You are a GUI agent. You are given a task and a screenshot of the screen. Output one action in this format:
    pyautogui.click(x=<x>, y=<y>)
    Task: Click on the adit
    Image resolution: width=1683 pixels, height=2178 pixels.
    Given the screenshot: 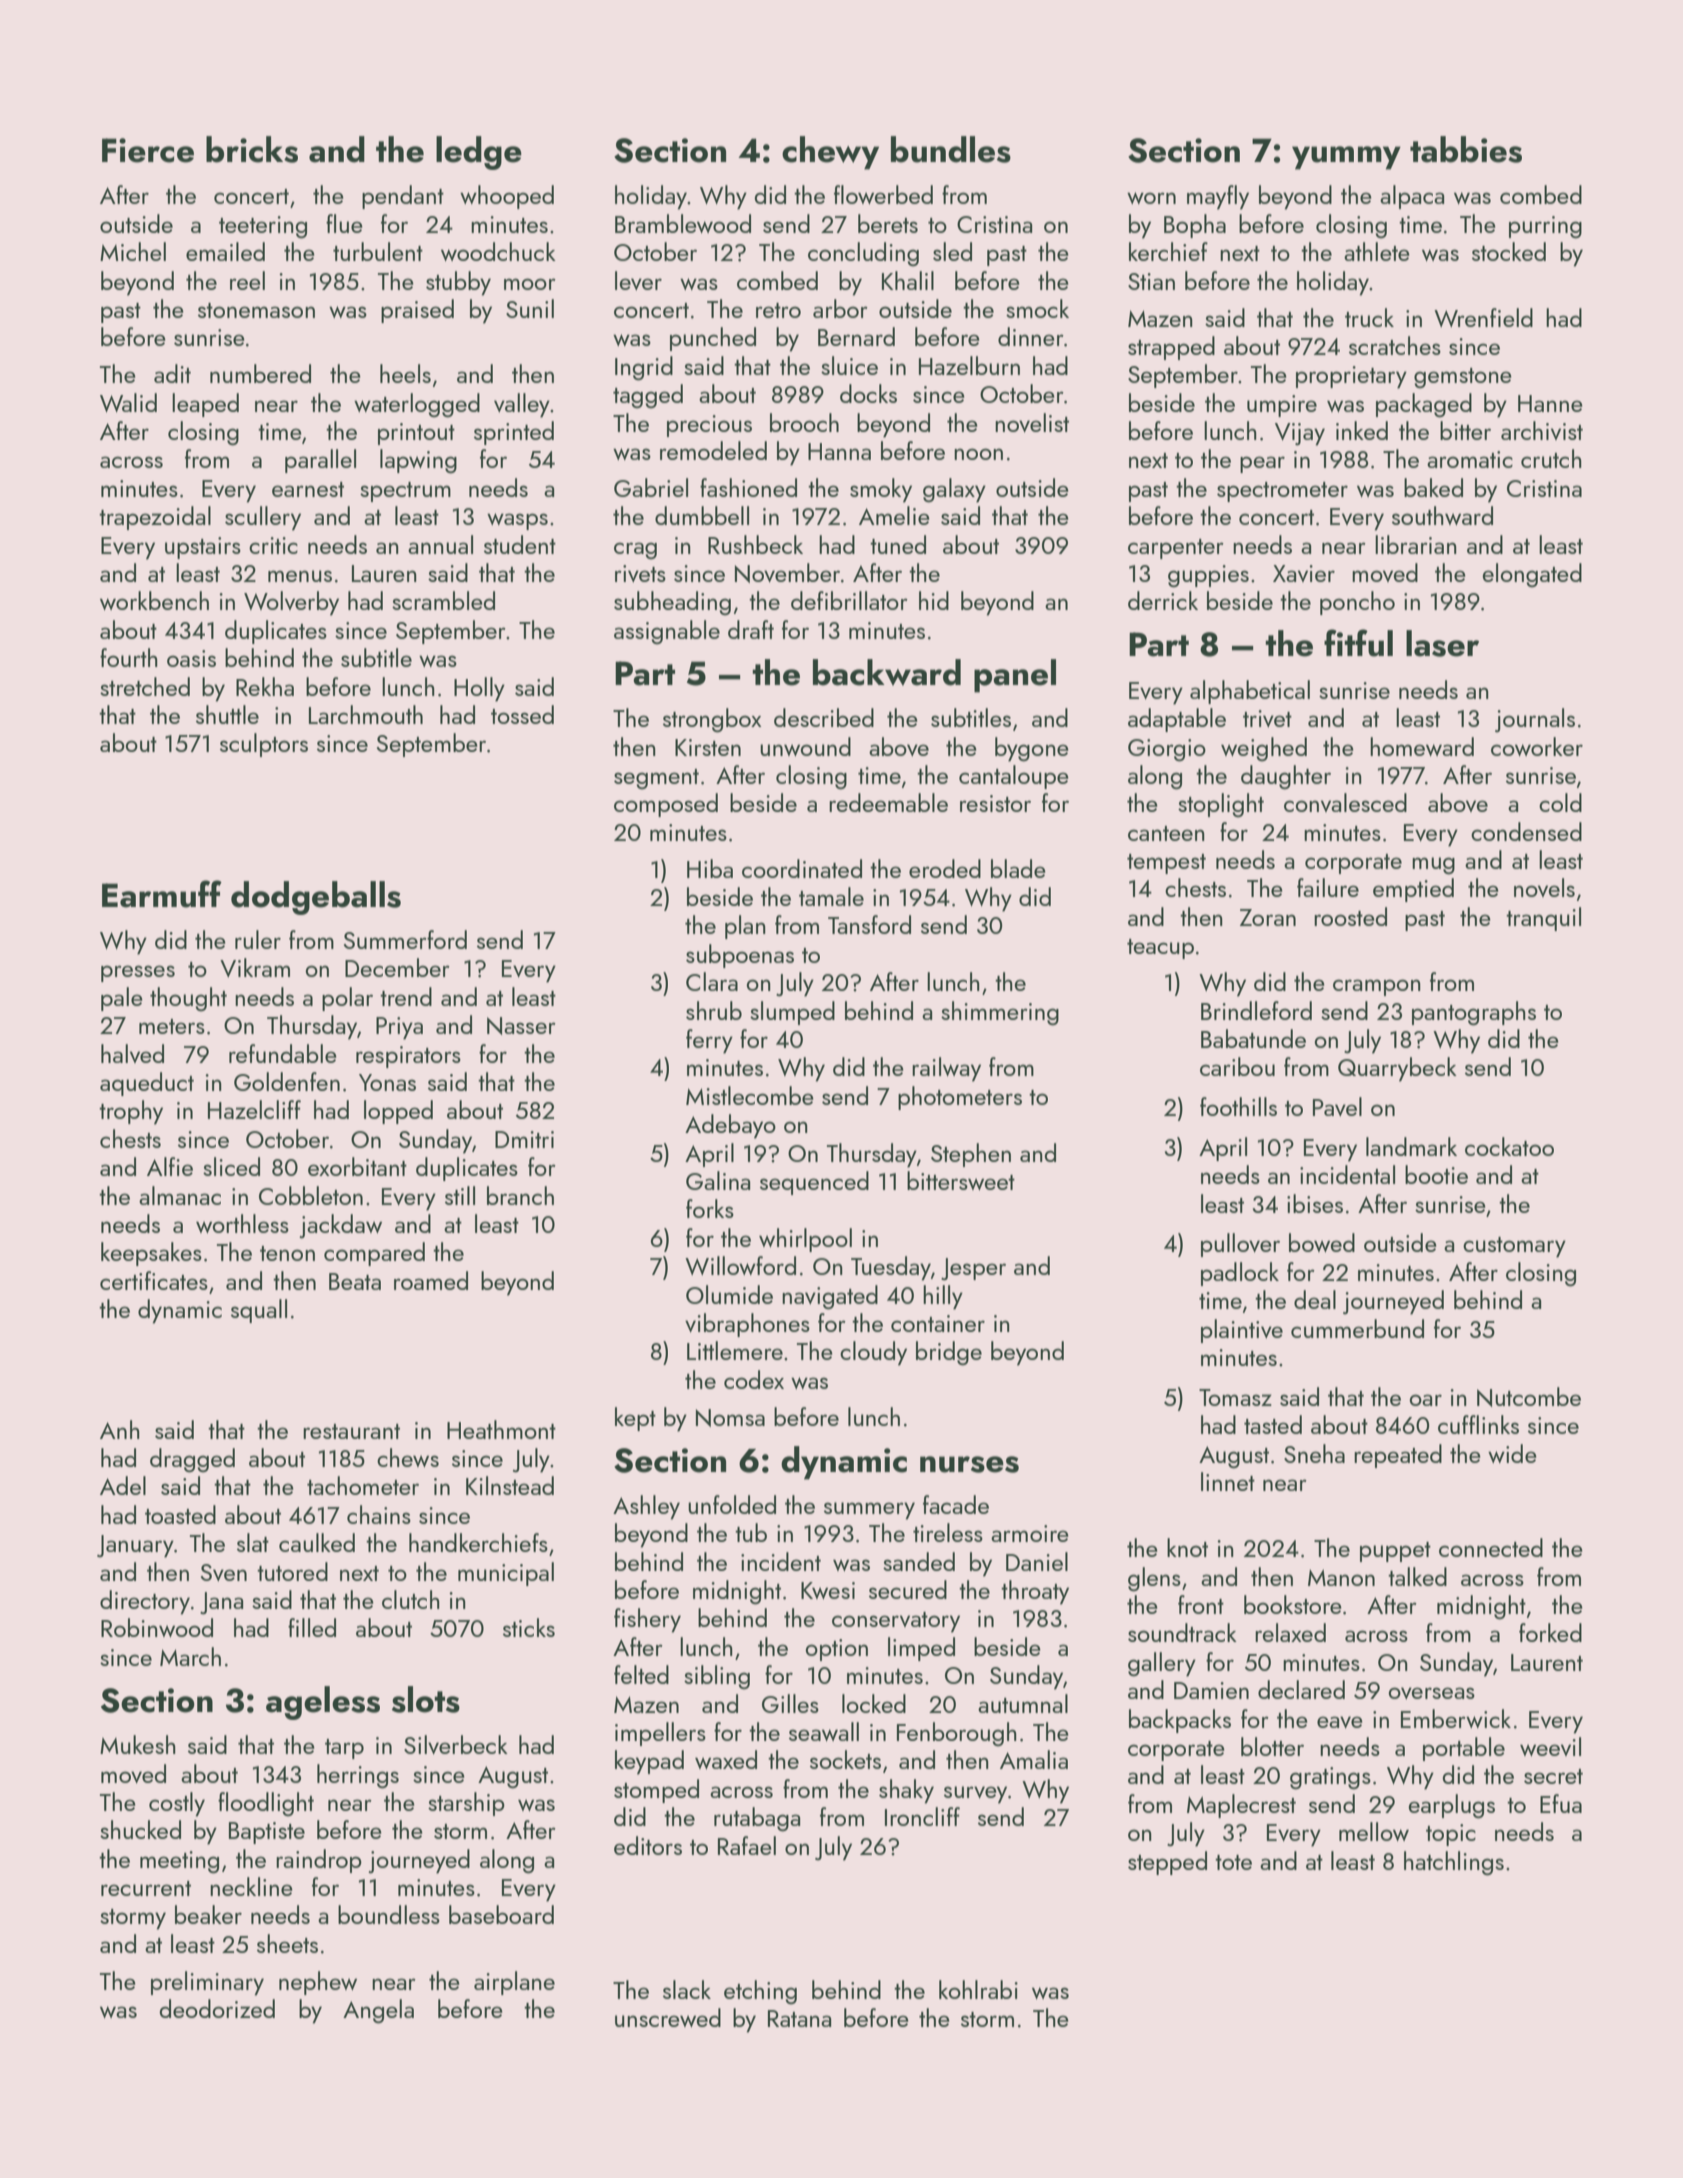 What is the action you would take?
    pyautogui.click(x=172, y=373)
